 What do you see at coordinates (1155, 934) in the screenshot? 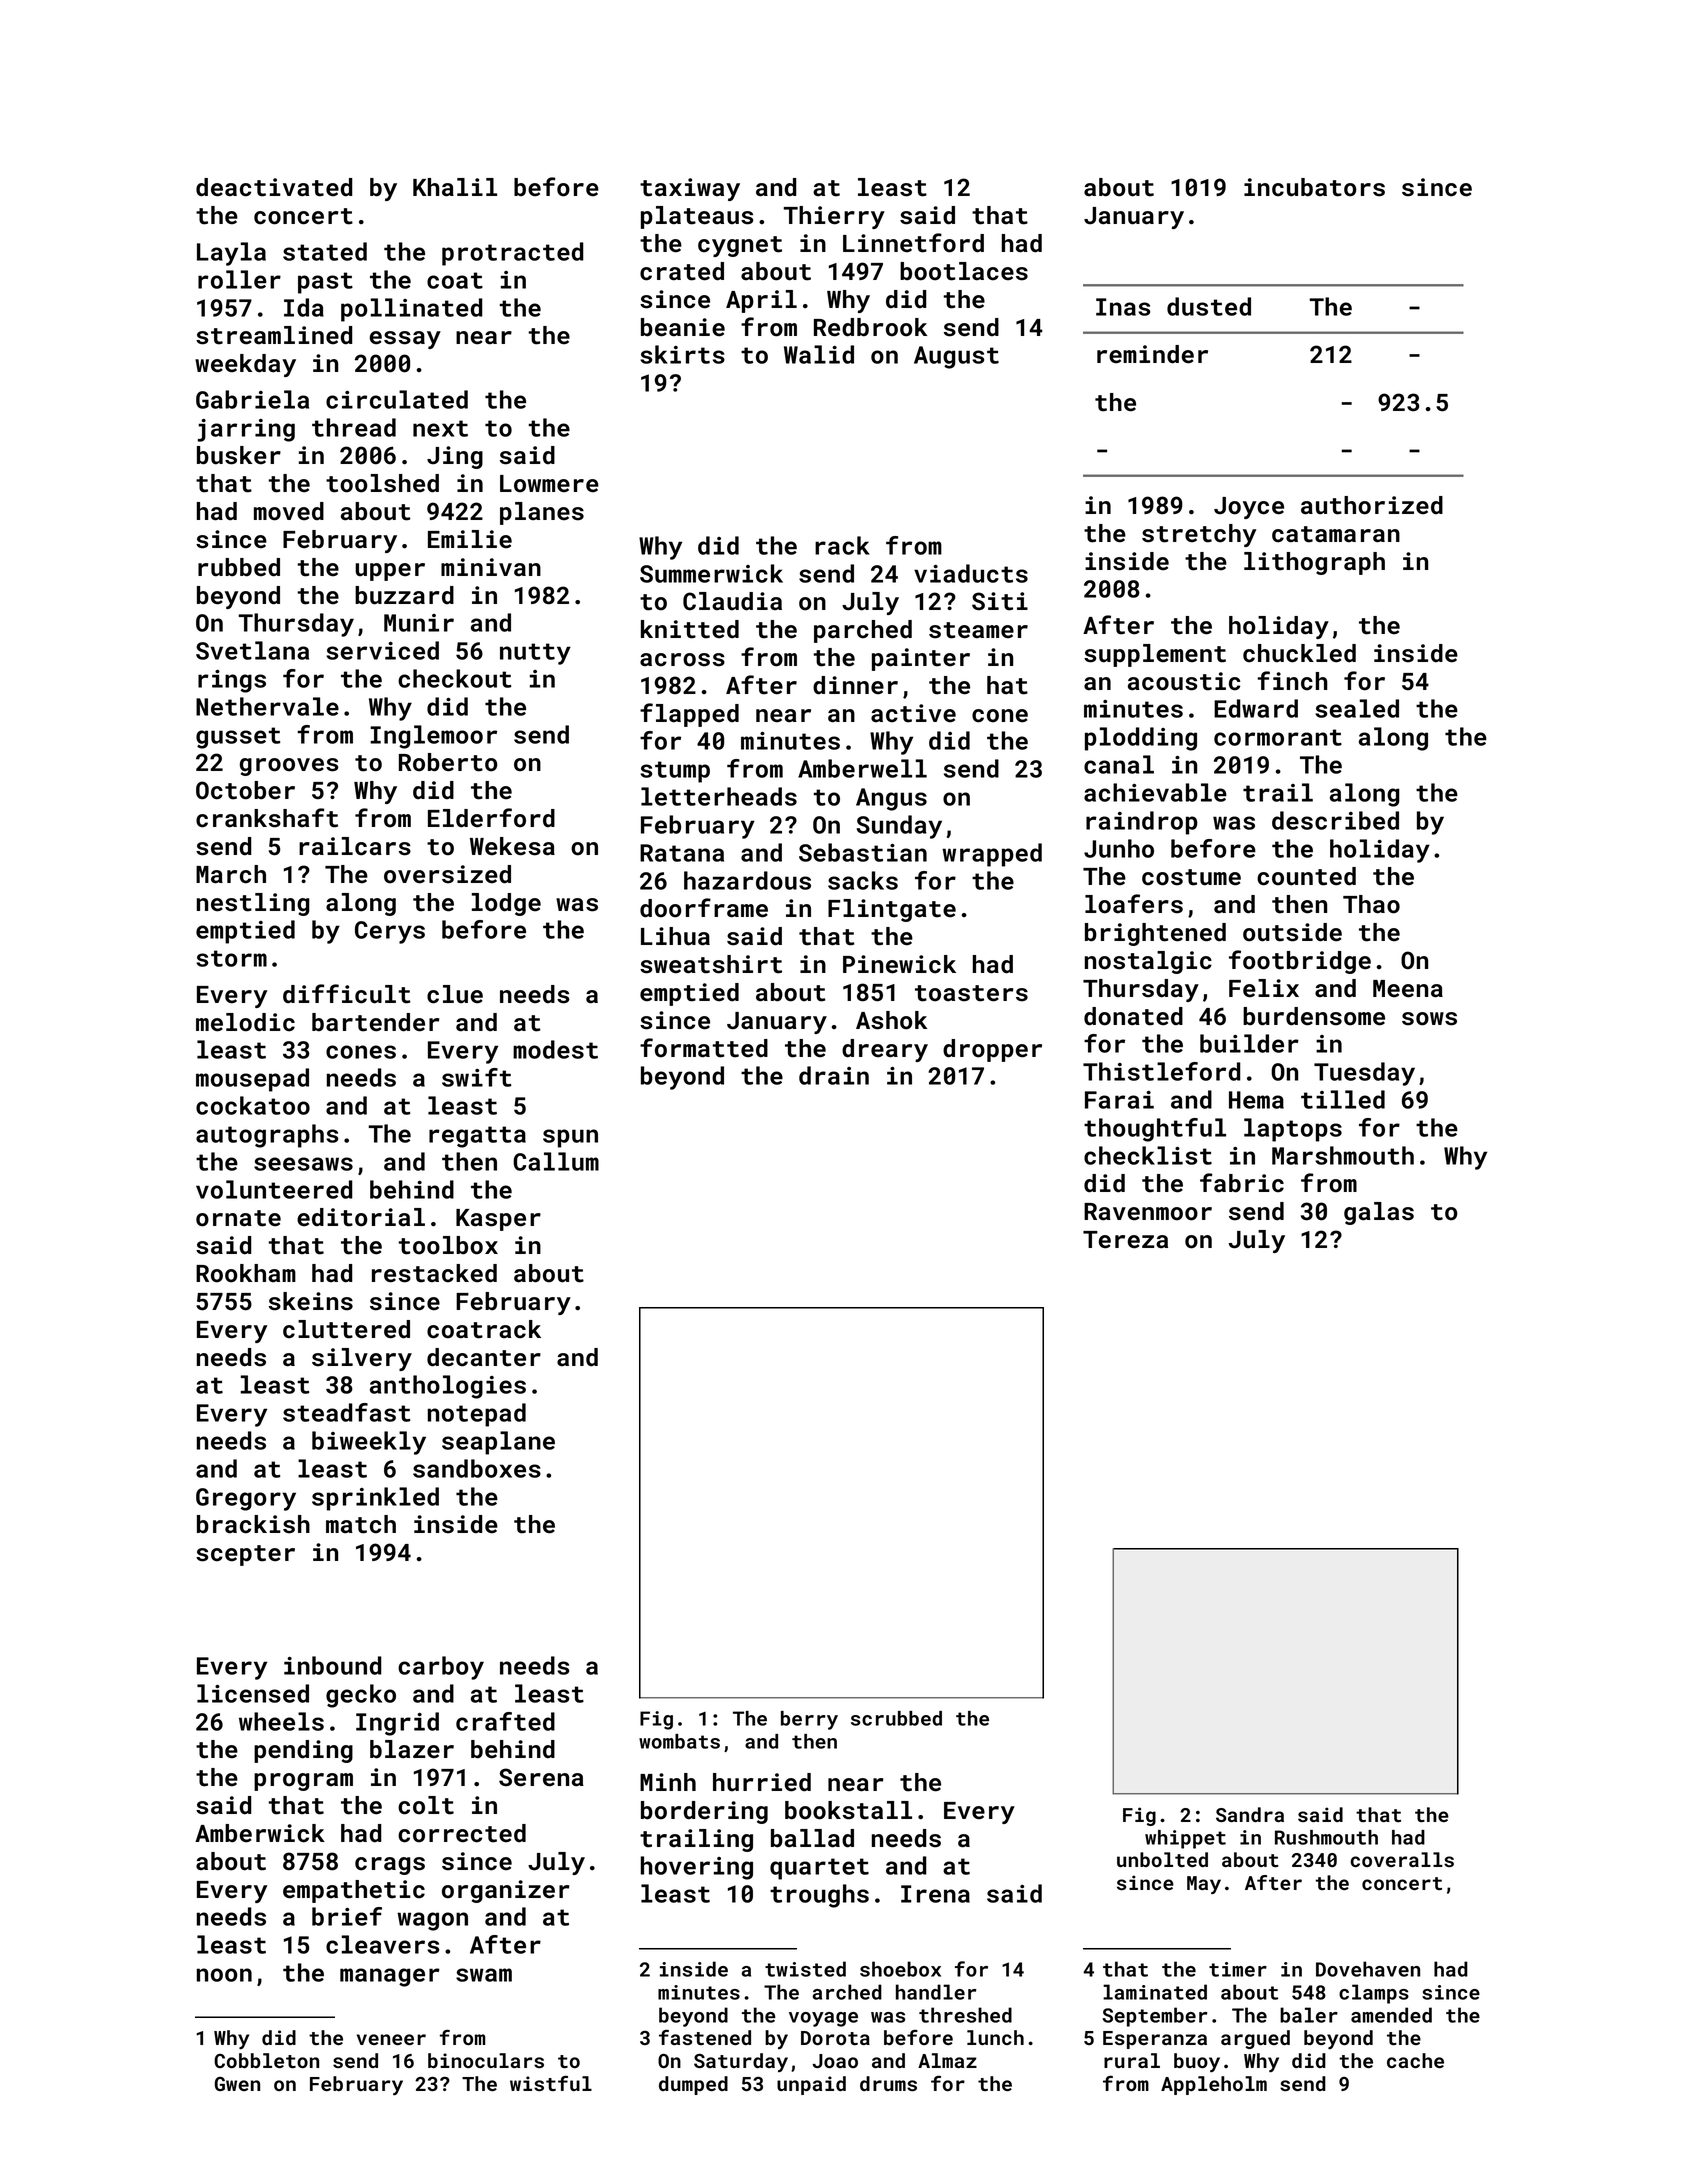
I see `brightened` at bounding box center [1155, 934].
